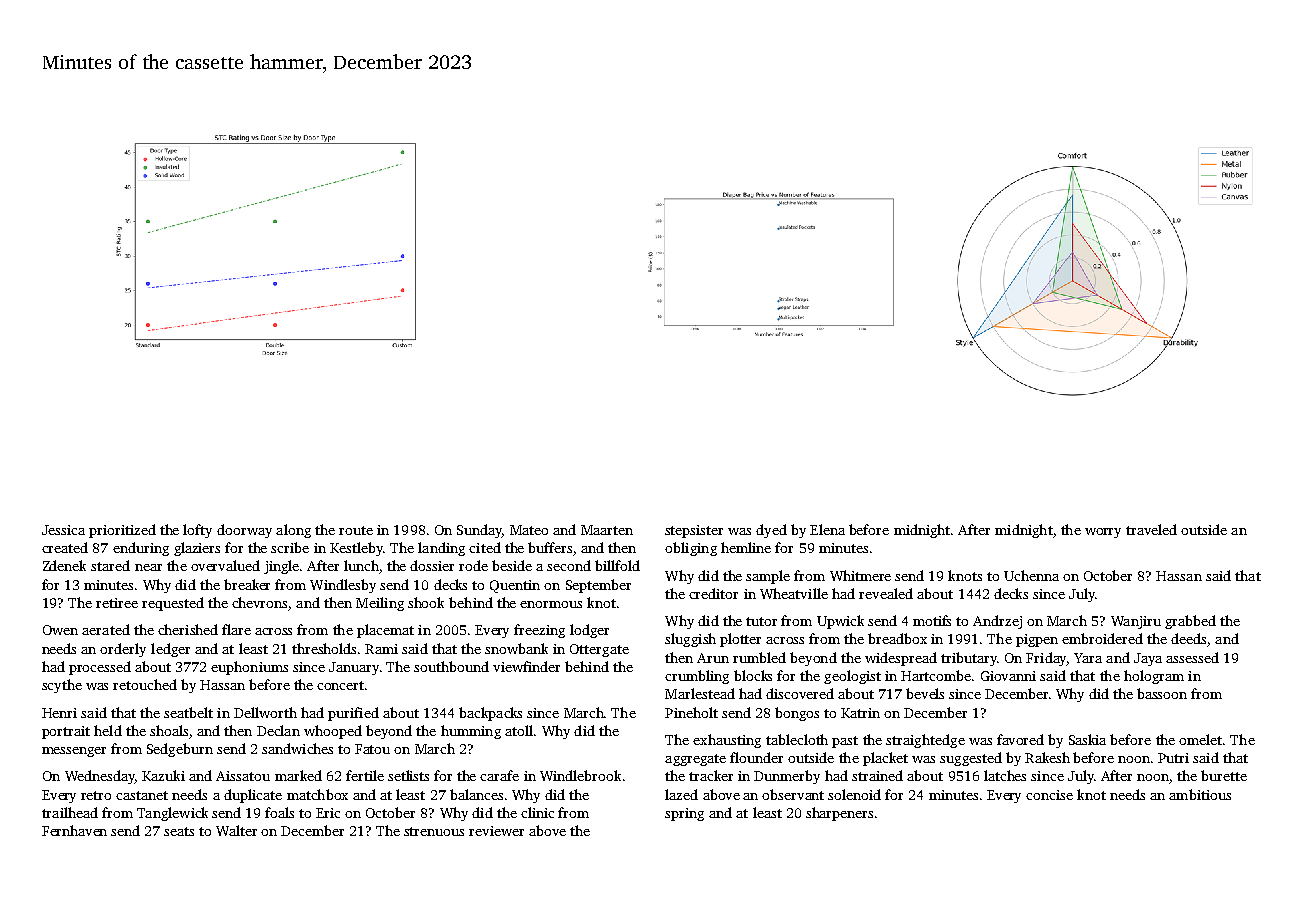  What do you see at coordinates (997, 622) in the page?
I see `Andrzej` at bounding box center [997, 622].
